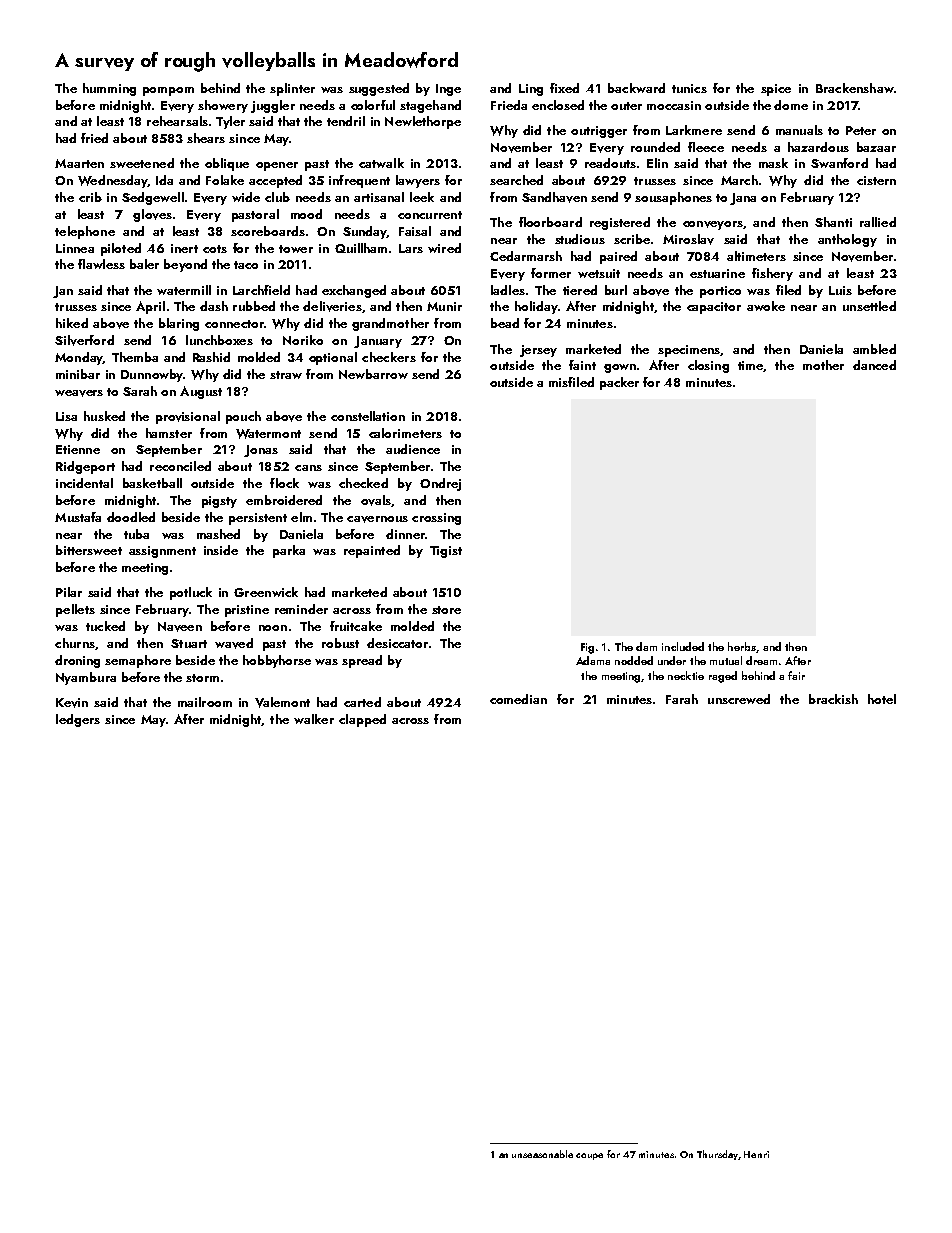  I want to click on Henri, so click(756, 1154).
